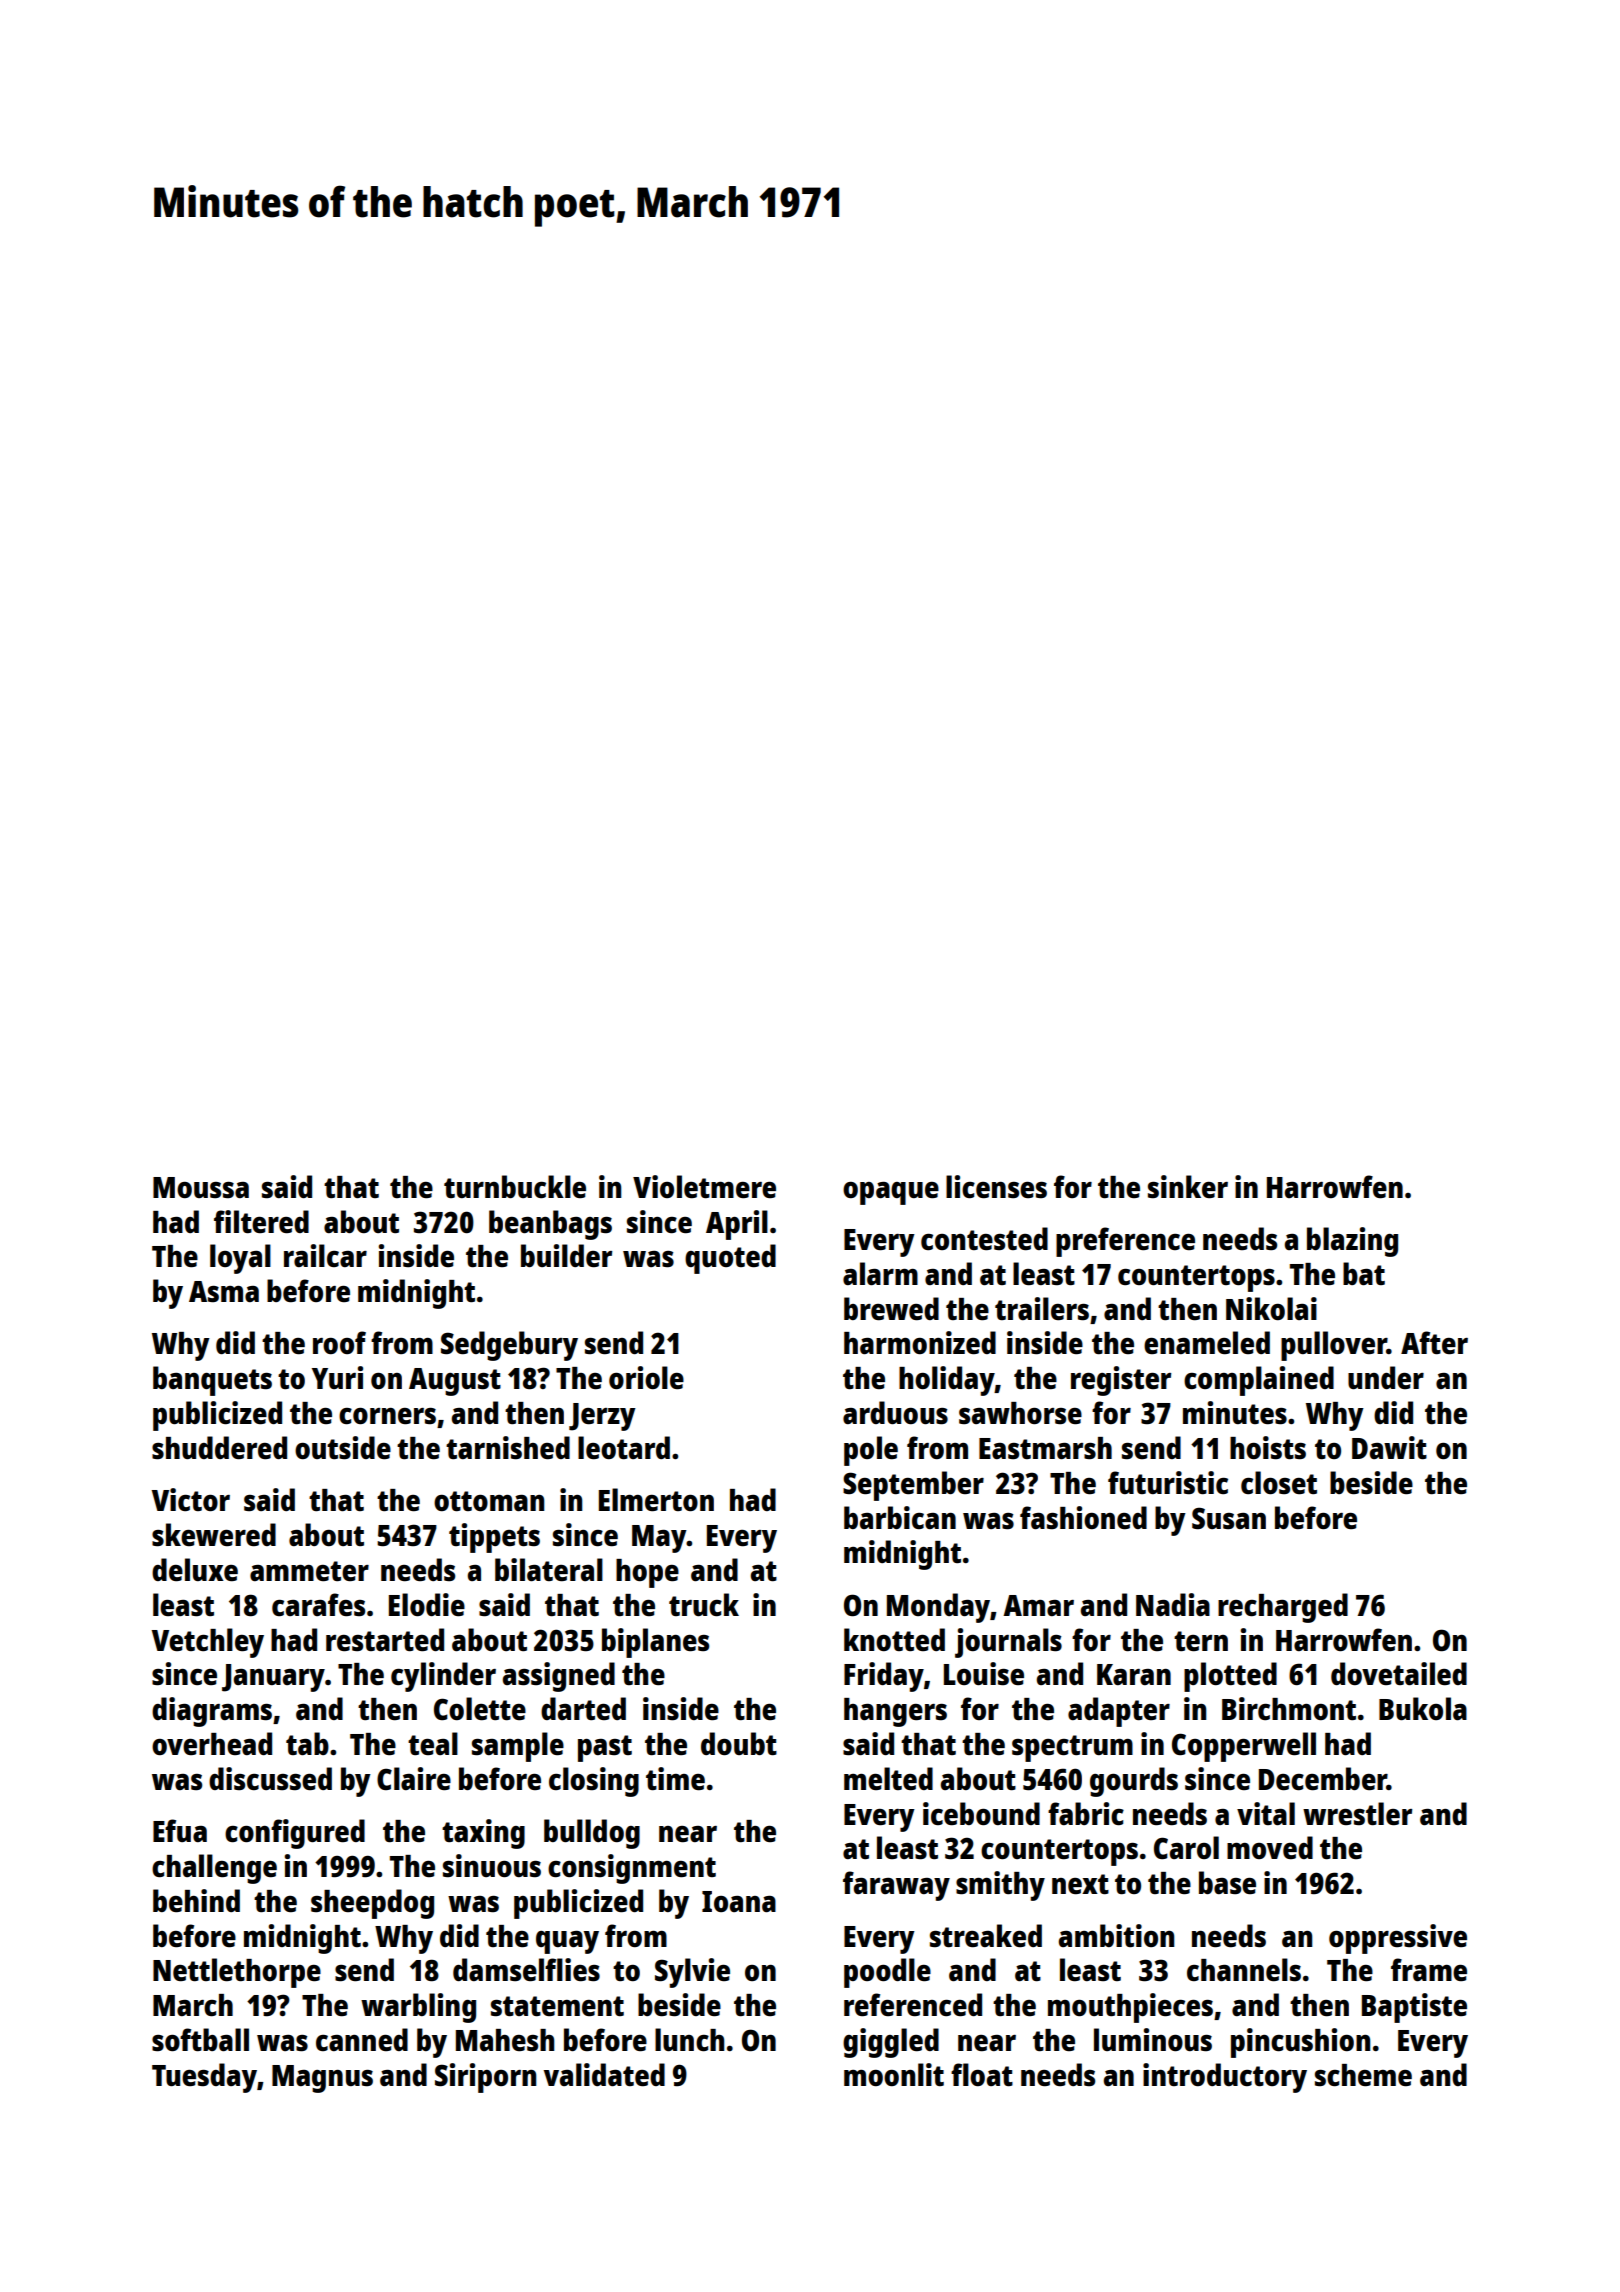 The height and width of the screenshot is (2292, 1620). I want to click on Susan, so click(1229, 1518).
